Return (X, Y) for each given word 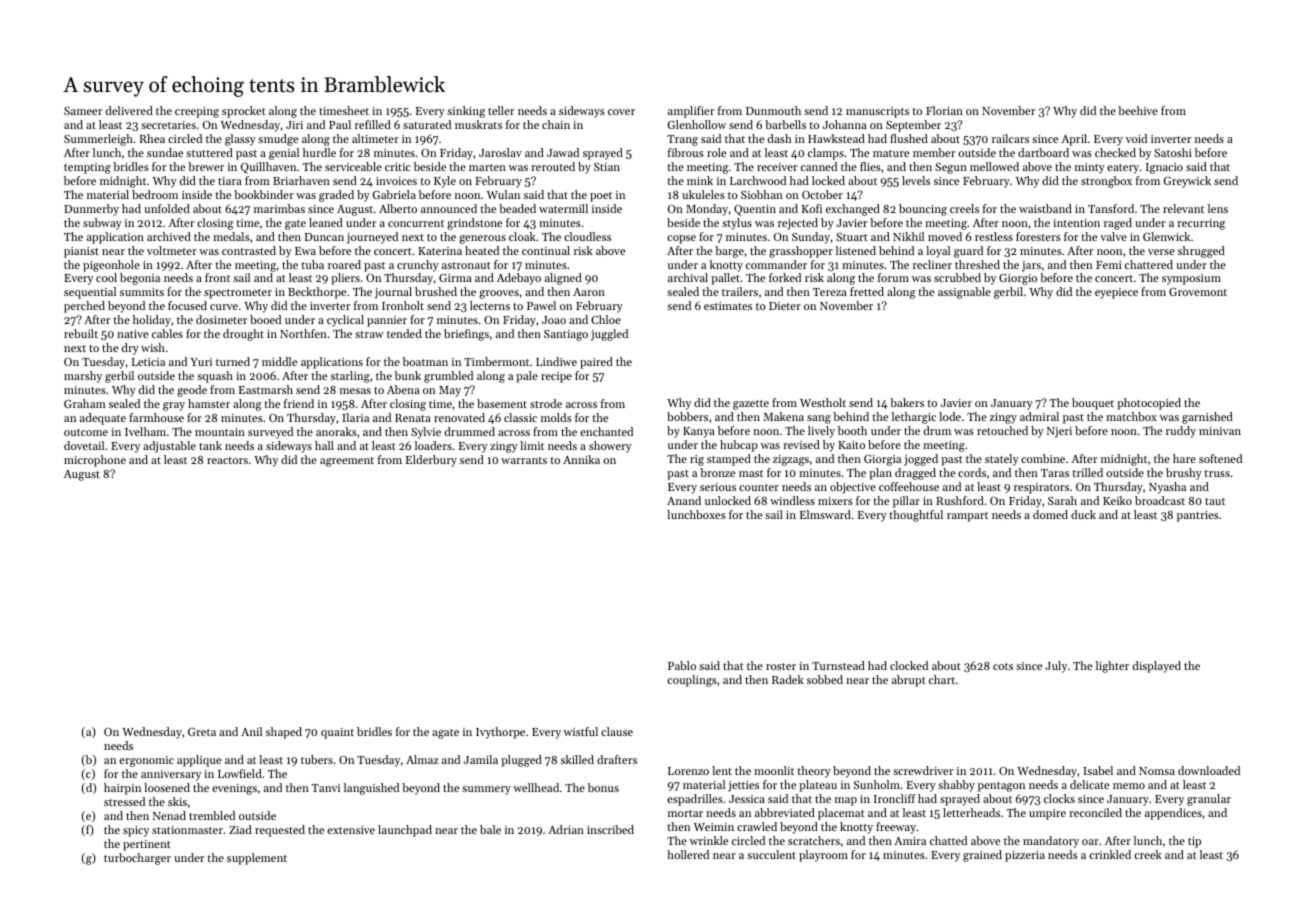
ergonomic (146, 761)
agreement (347, 462)
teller (501, 110)
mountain (220, 432)
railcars (1010, 138)
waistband (1045, 208)
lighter (1112, 667)
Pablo (682, 665)
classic (520, 417)
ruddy (1181, 432)
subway (102, 224)
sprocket (244, 112)
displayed (1157, 667)
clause (617, 731)
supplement (257, 859)
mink (700, 180)
